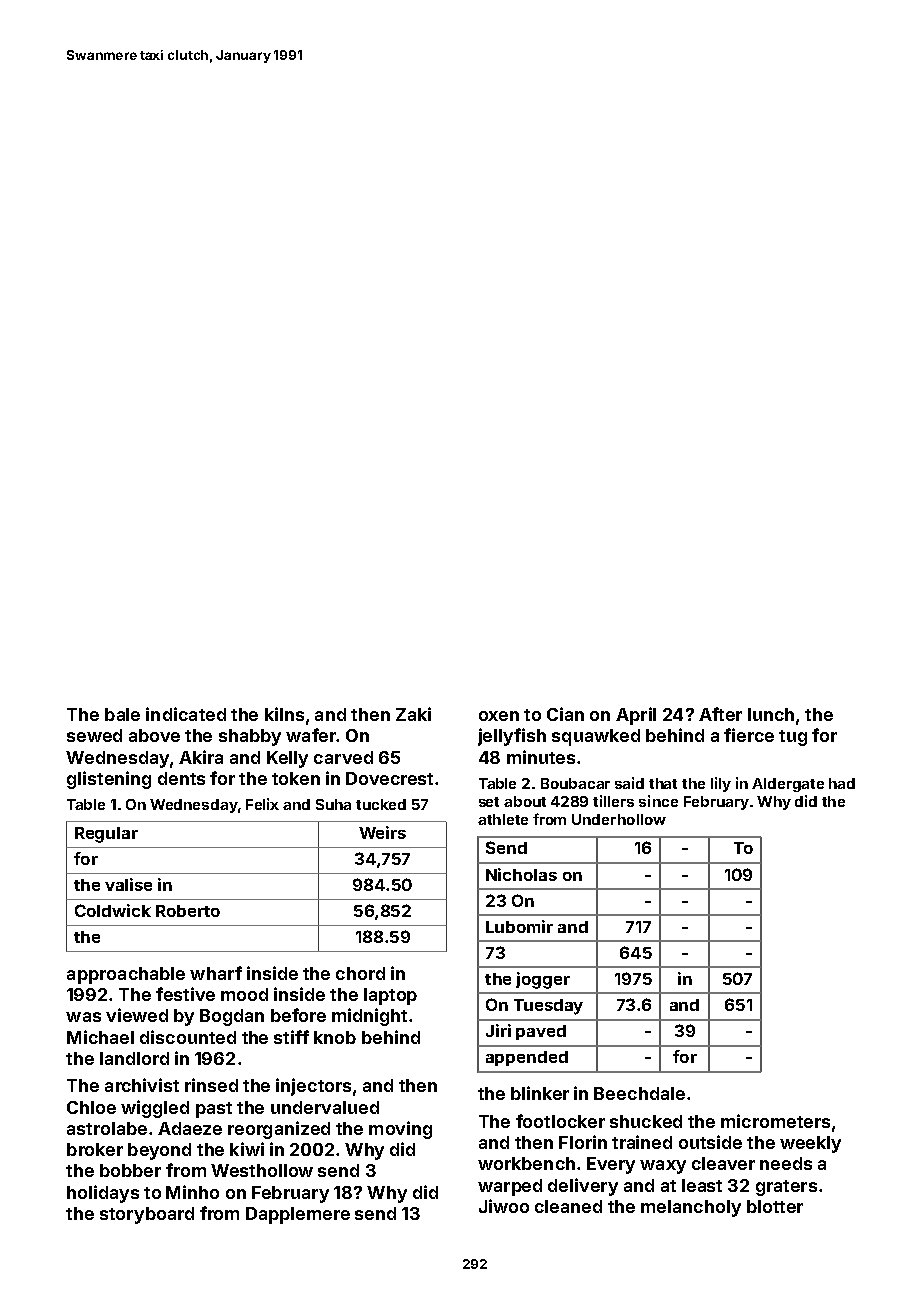  I want to click on storyboard, so click(147, 1215).
